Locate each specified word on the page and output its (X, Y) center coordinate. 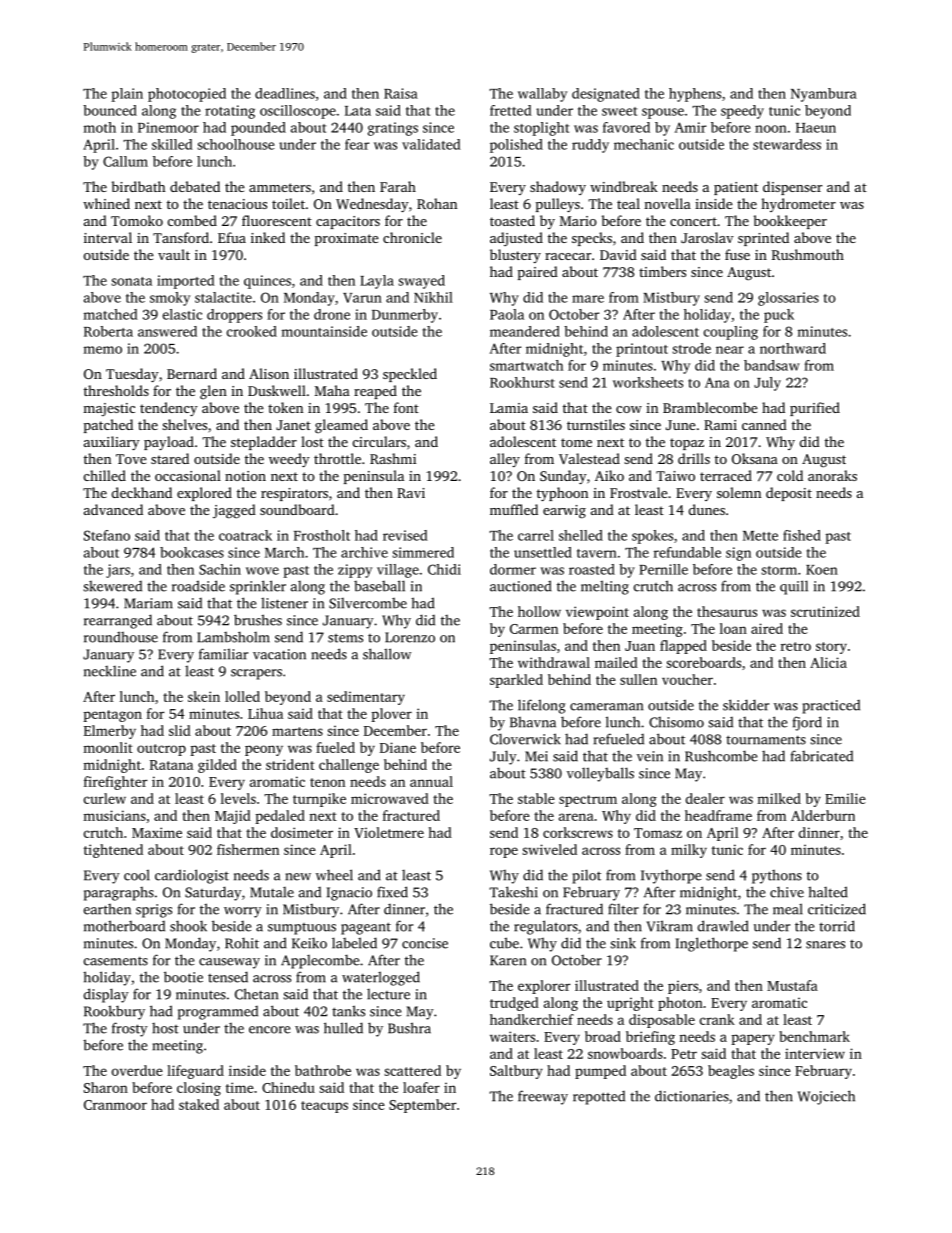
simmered (423, 552)
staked (199, 1104)
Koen (822, 570)
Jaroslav (707, 237)
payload (169, 443)
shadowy (558, 188)
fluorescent (277, 220)
